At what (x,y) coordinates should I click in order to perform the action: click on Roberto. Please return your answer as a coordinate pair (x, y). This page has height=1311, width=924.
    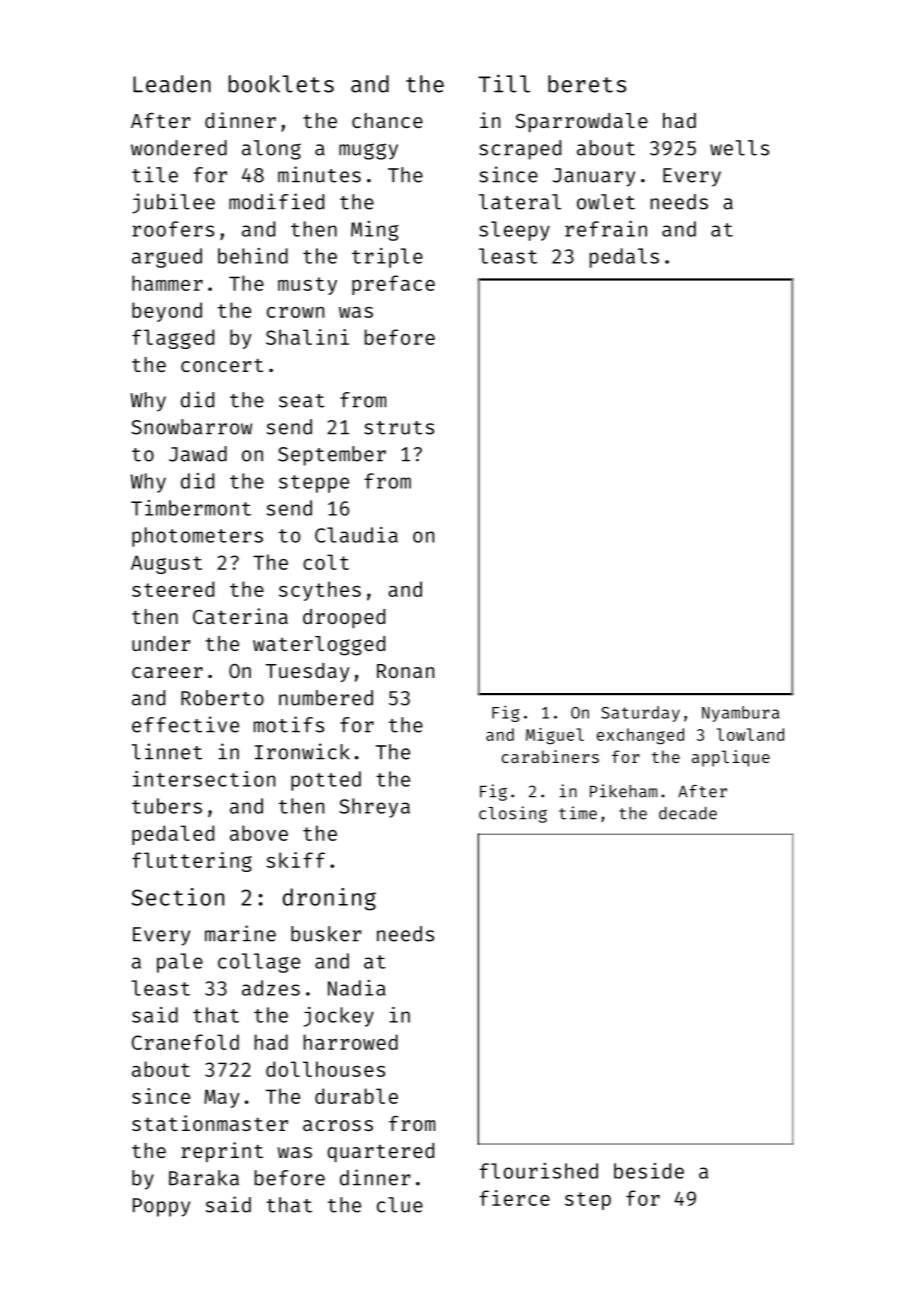
    Looking at the image, I should click on (222, 698).
